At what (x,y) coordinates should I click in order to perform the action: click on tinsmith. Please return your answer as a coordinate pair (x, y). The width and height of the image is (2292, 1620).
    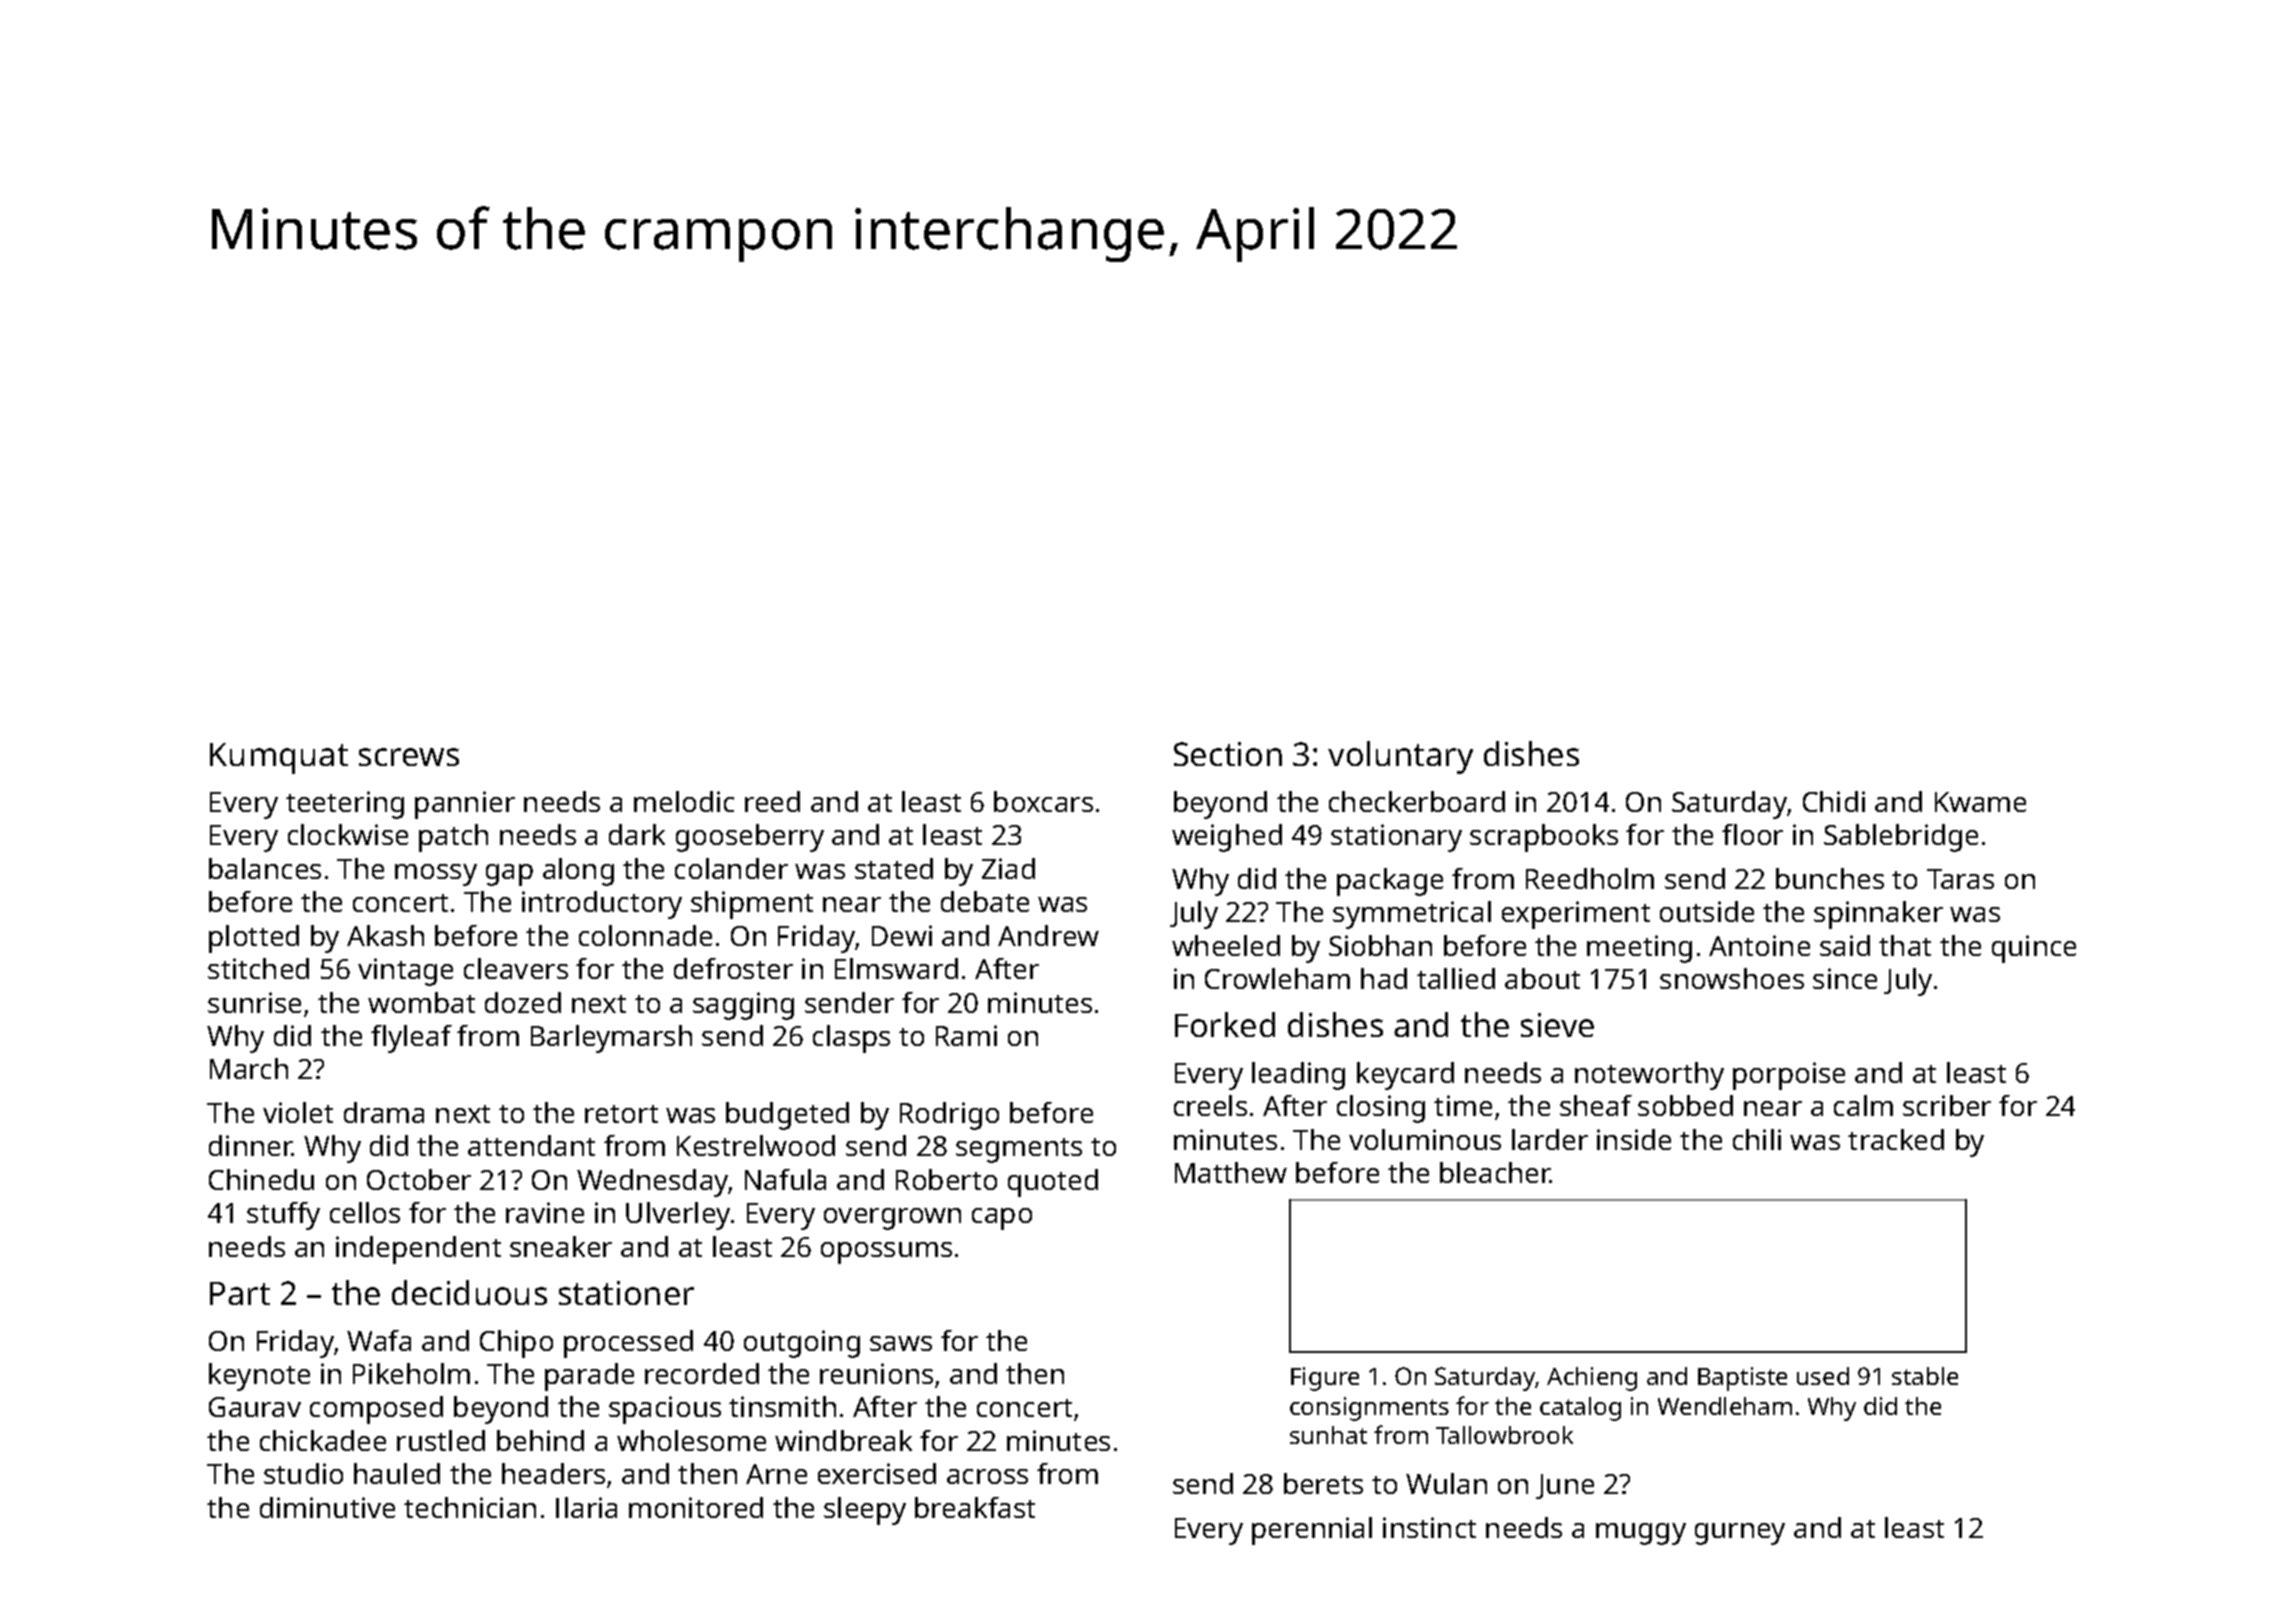
    Looking at the image, I should click on (782, 1406).
